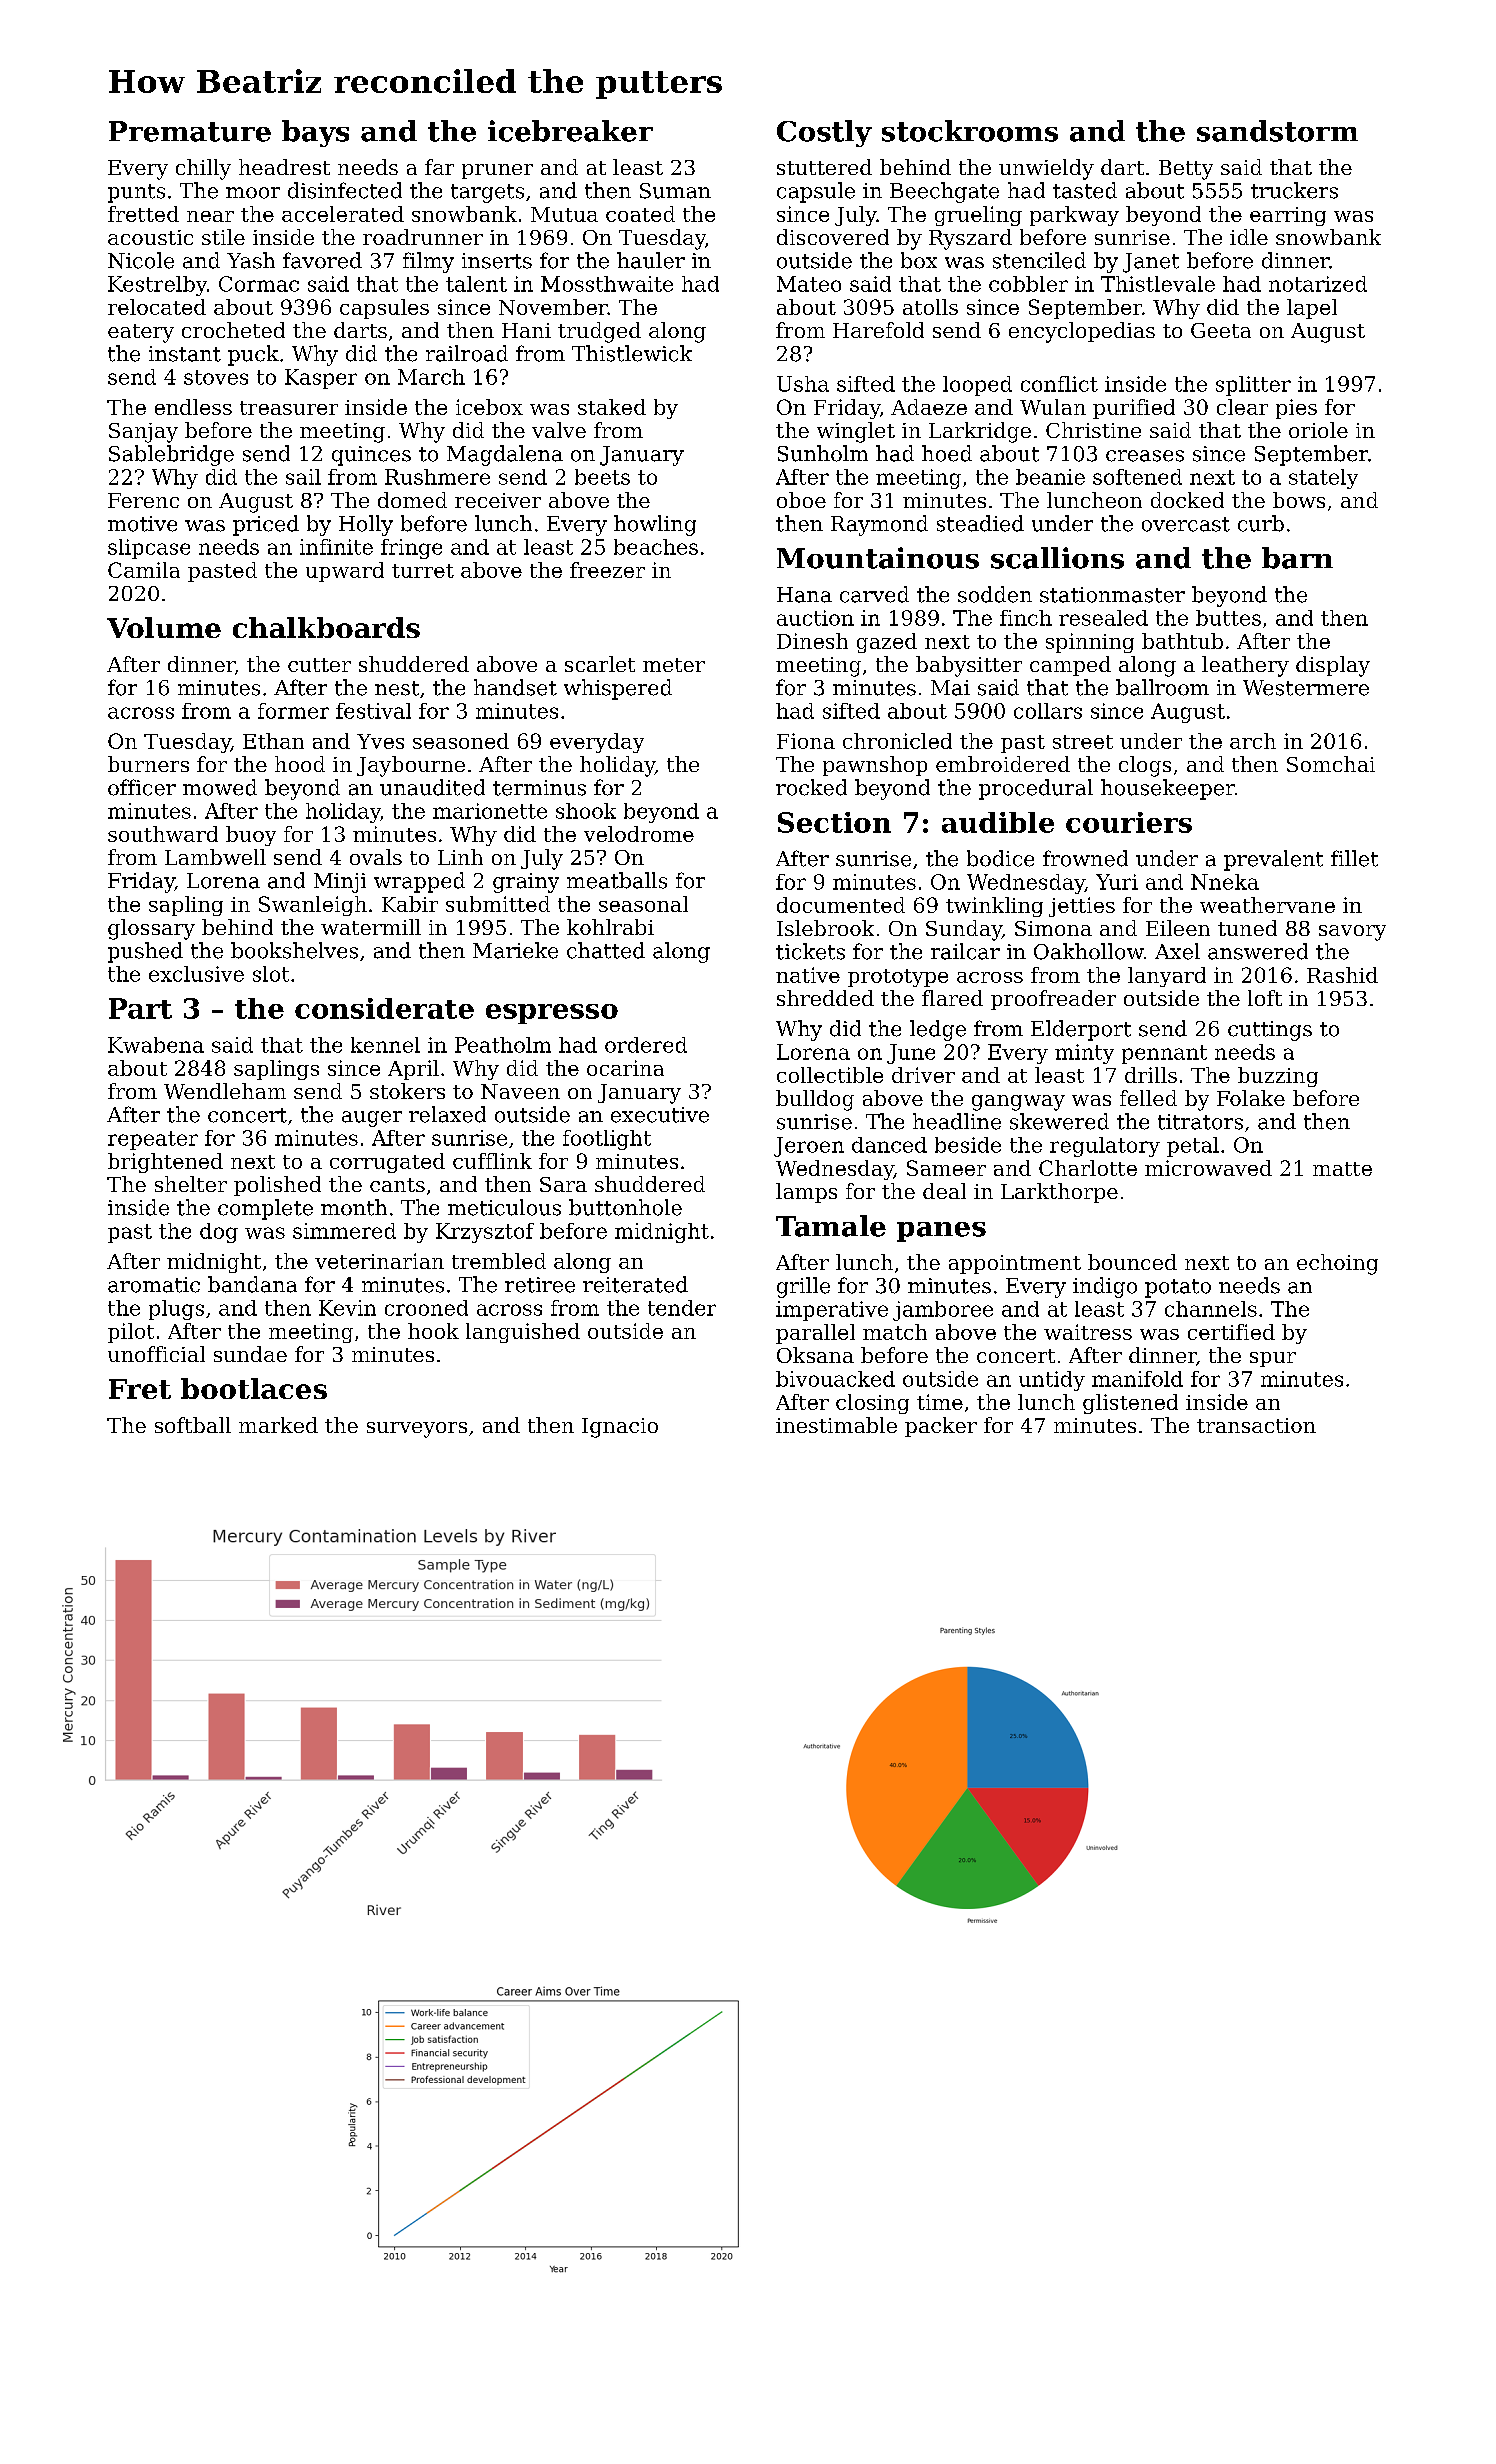 The image size is (1496, 2464). What do you see at coordinates (426, 1308) in the page?
I see `crooned` at bounding box center [426, 1308].
